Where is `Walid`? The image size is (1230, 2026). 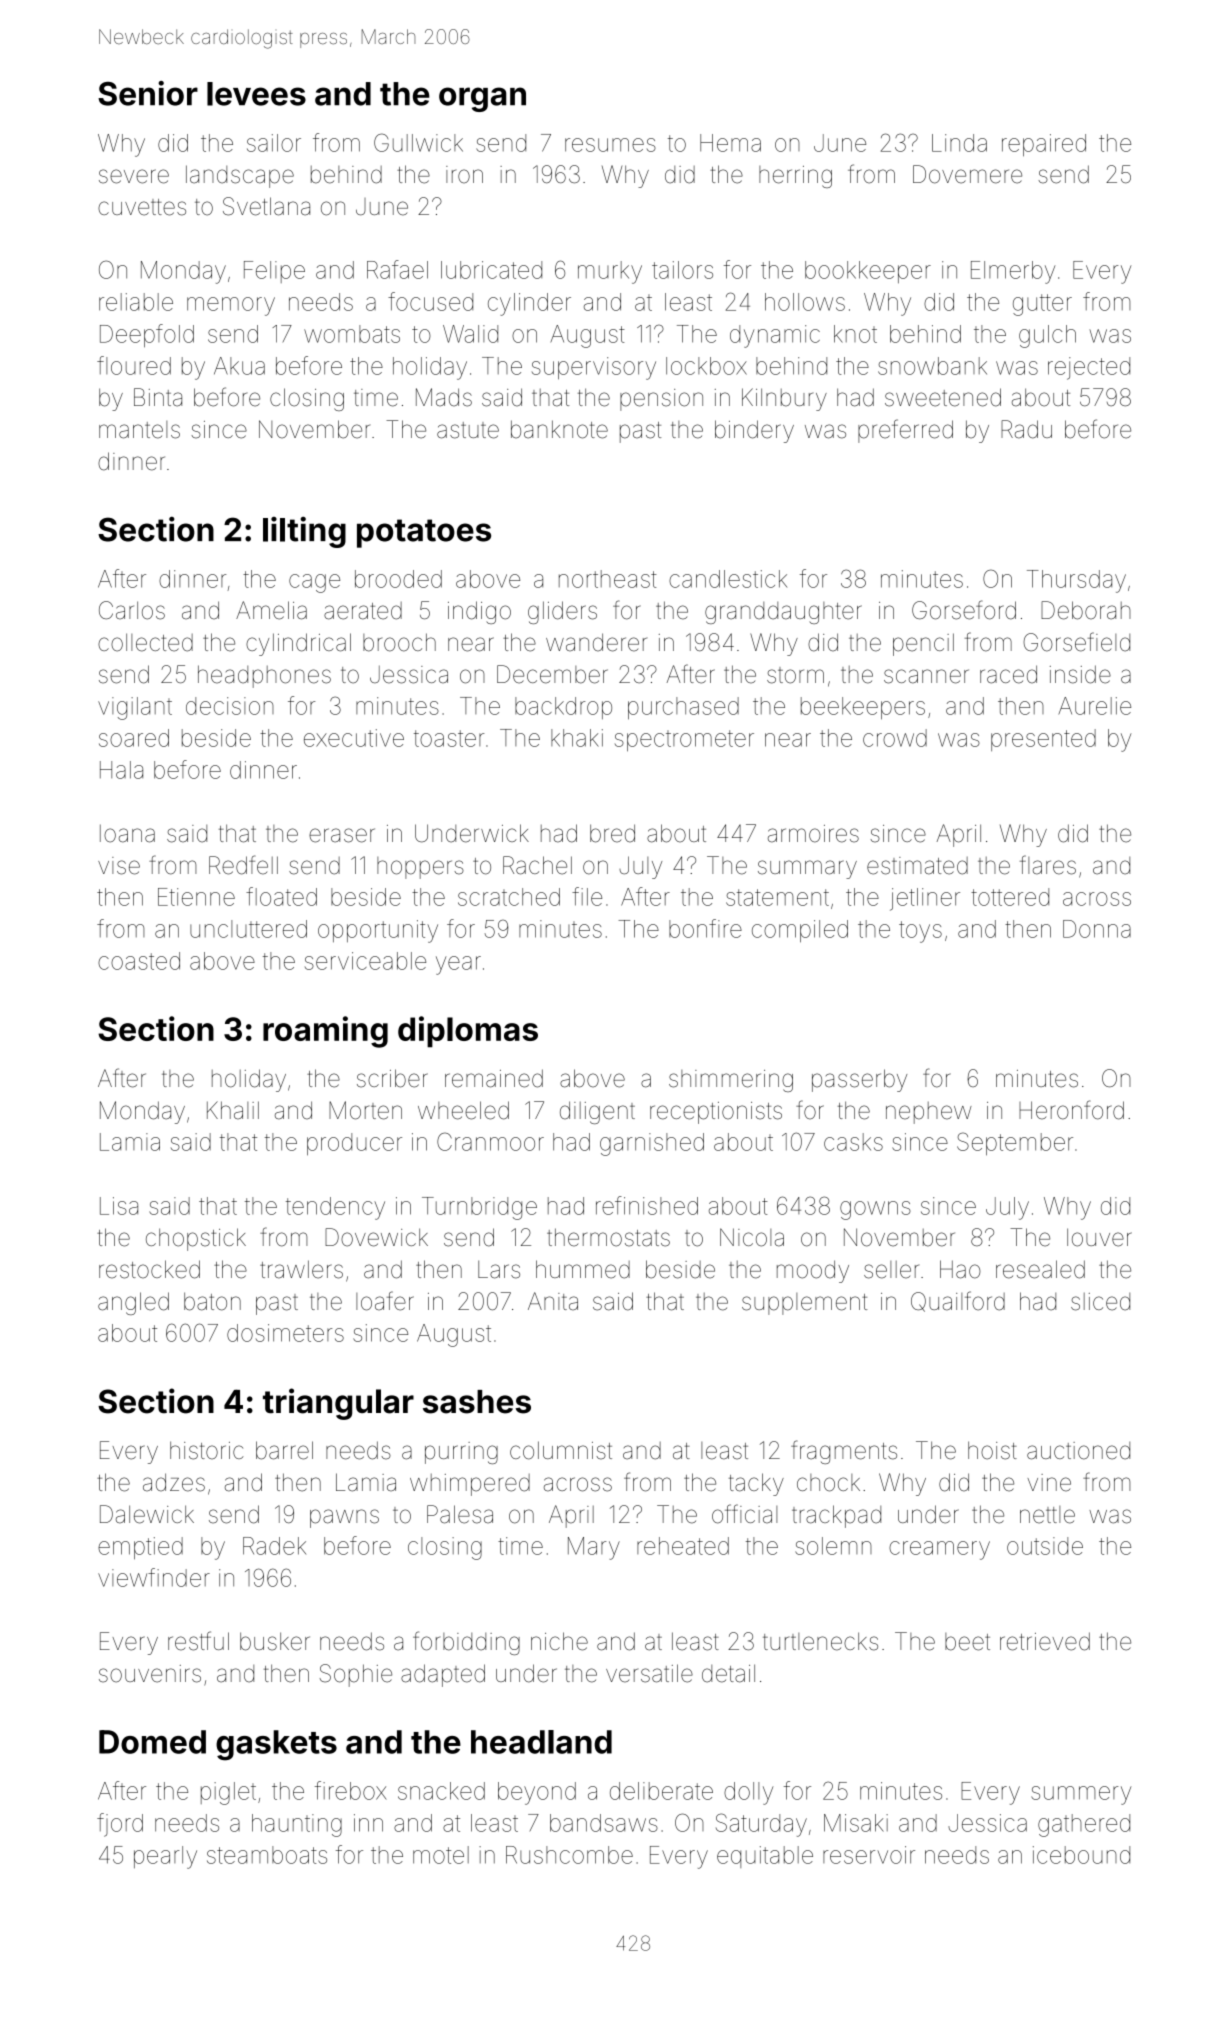 Walid is located at coordinates (470, 334).
